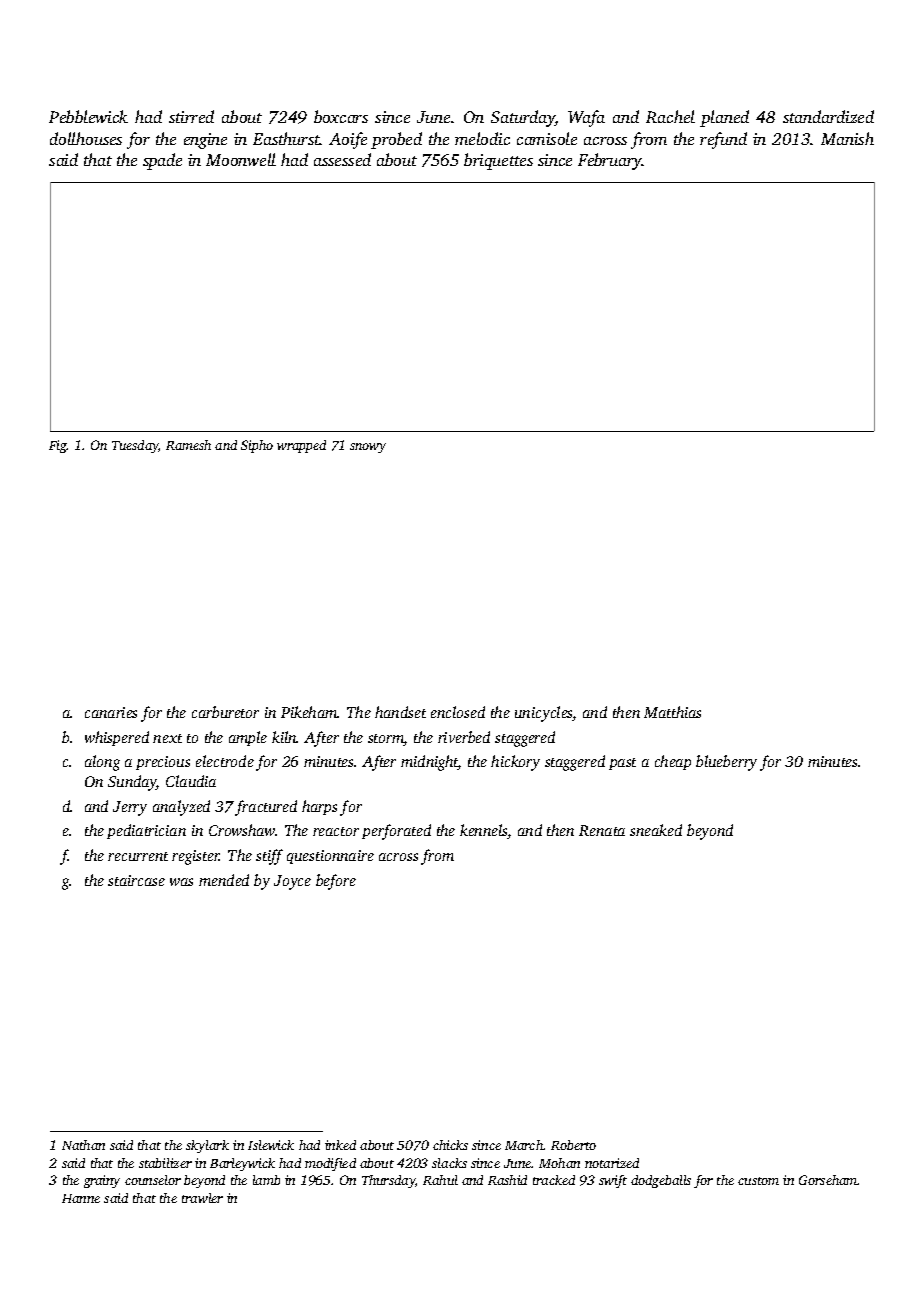  Describe the element at coordinates (188, 445) in the document. I see `Ramesh` at that location.
